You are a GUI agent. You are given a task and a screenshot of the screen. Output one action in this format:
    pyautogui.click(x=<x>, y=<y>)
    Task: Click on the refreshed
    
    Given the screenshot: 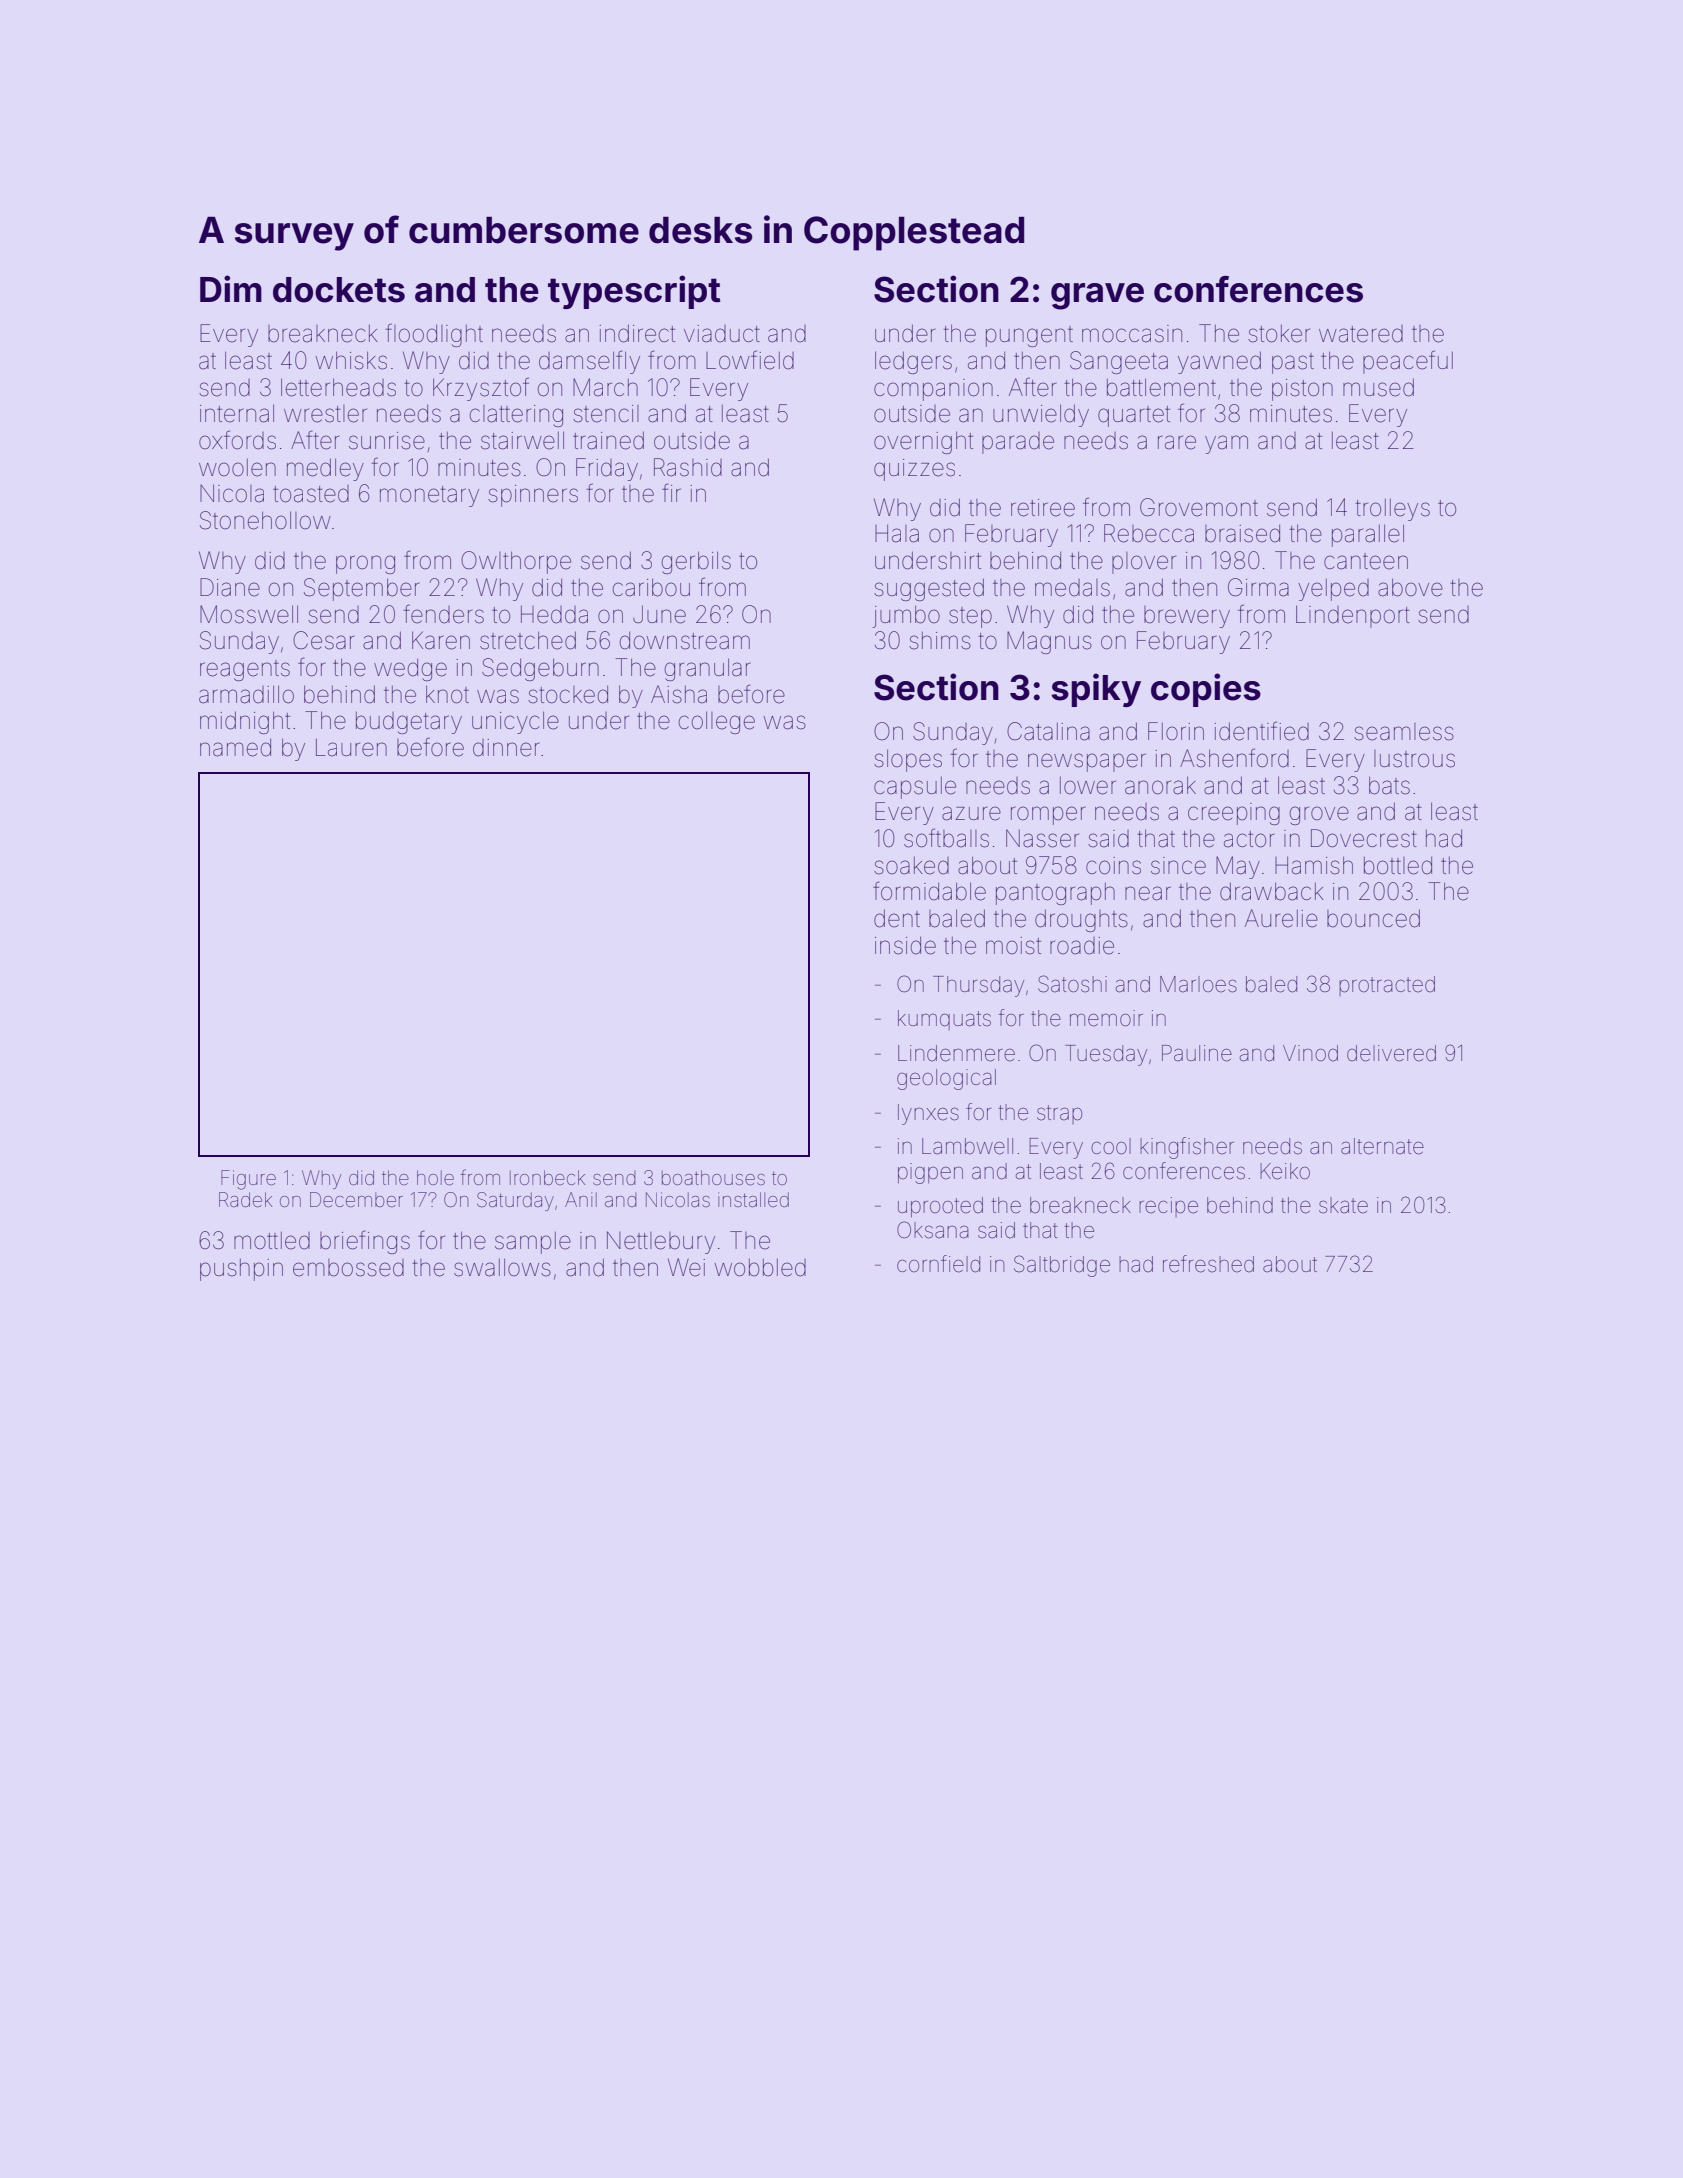 What is the action you would take?
    pyautogui.click(x=1208, y=1264)
